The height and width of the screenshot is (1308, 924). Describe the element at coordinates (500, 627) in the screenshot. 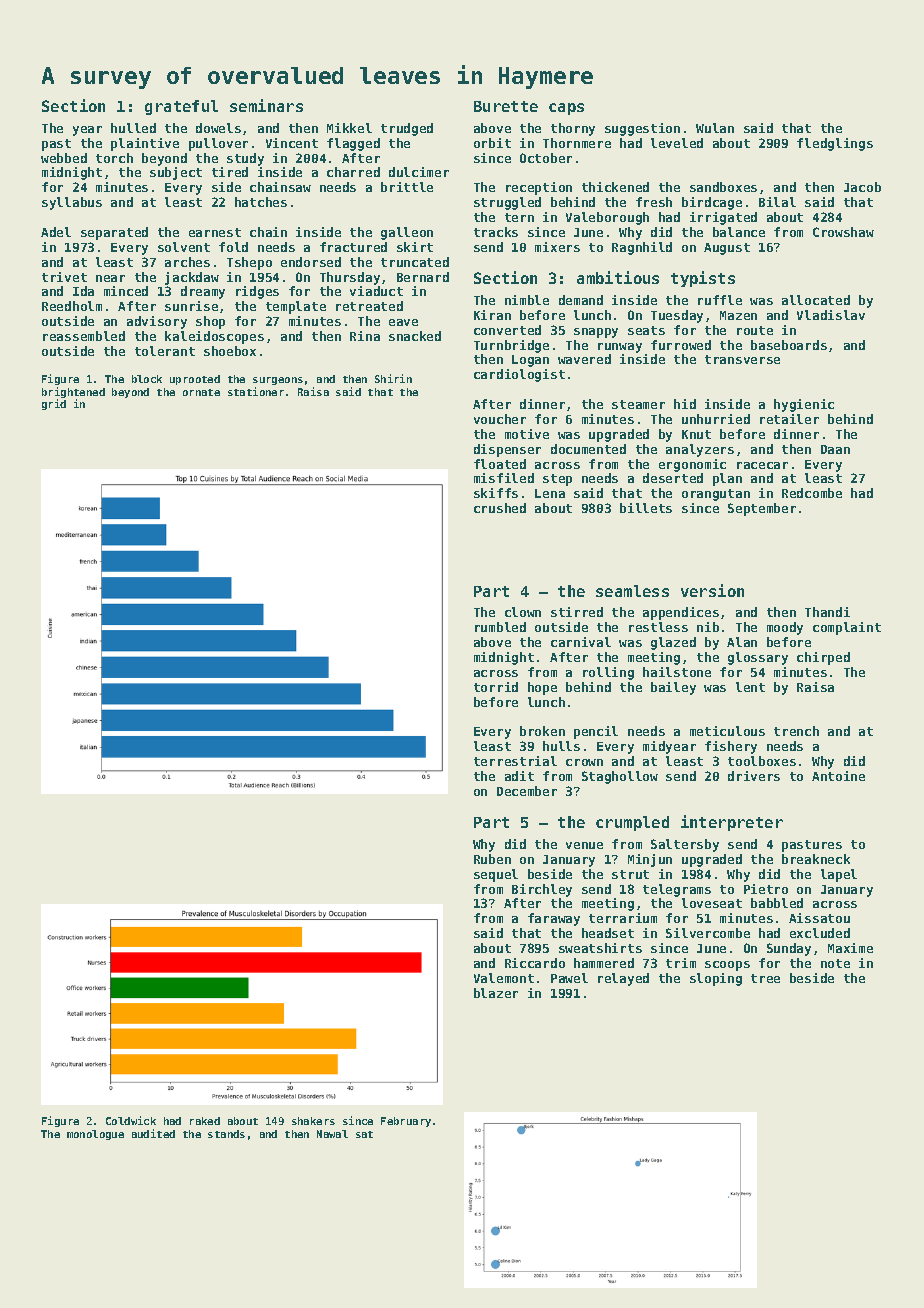

I see `rumbled` at that location.
